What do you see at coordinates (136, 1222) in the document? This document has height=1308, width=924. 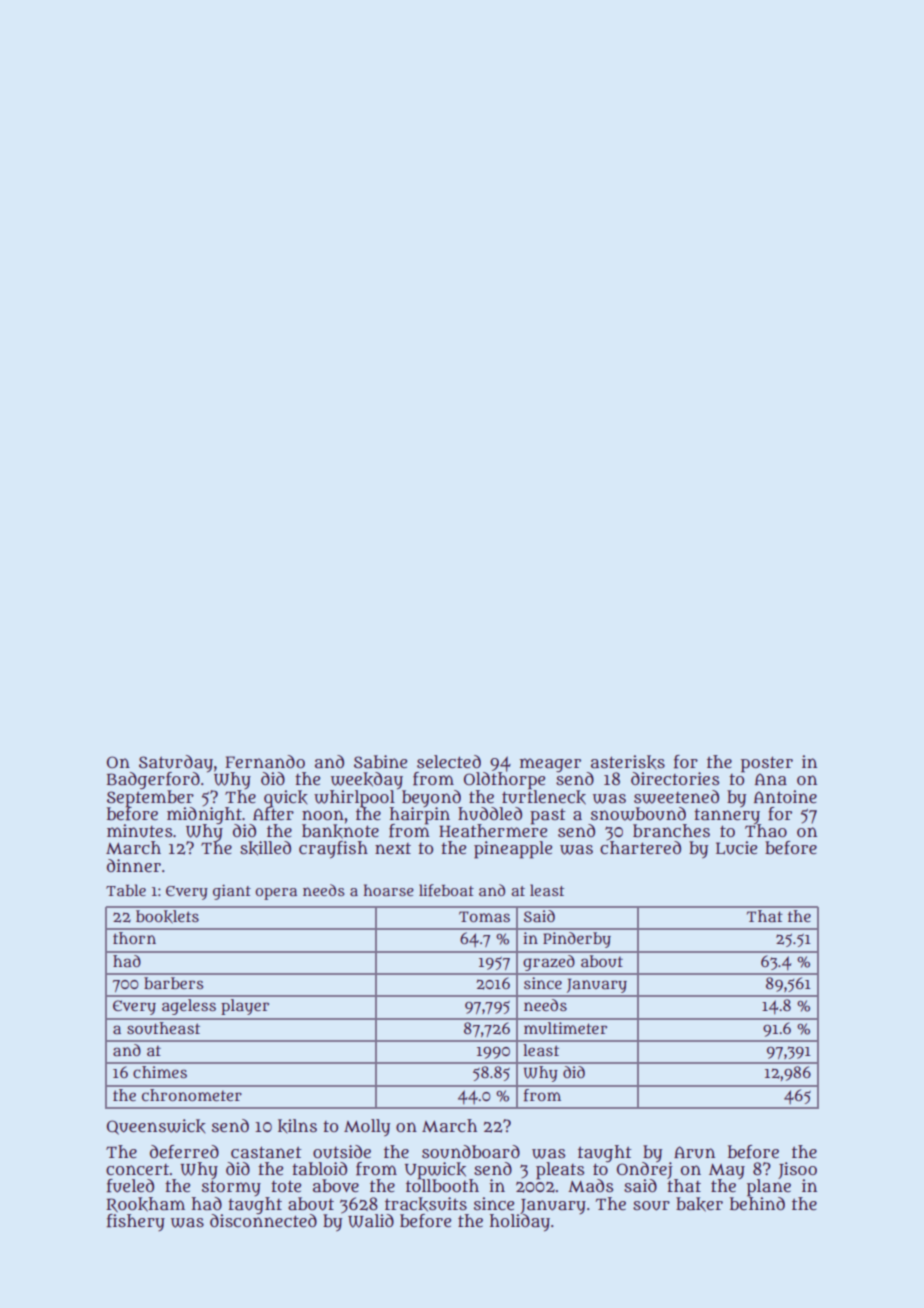 I see `fishery` at bounding box center [136, 1222].
